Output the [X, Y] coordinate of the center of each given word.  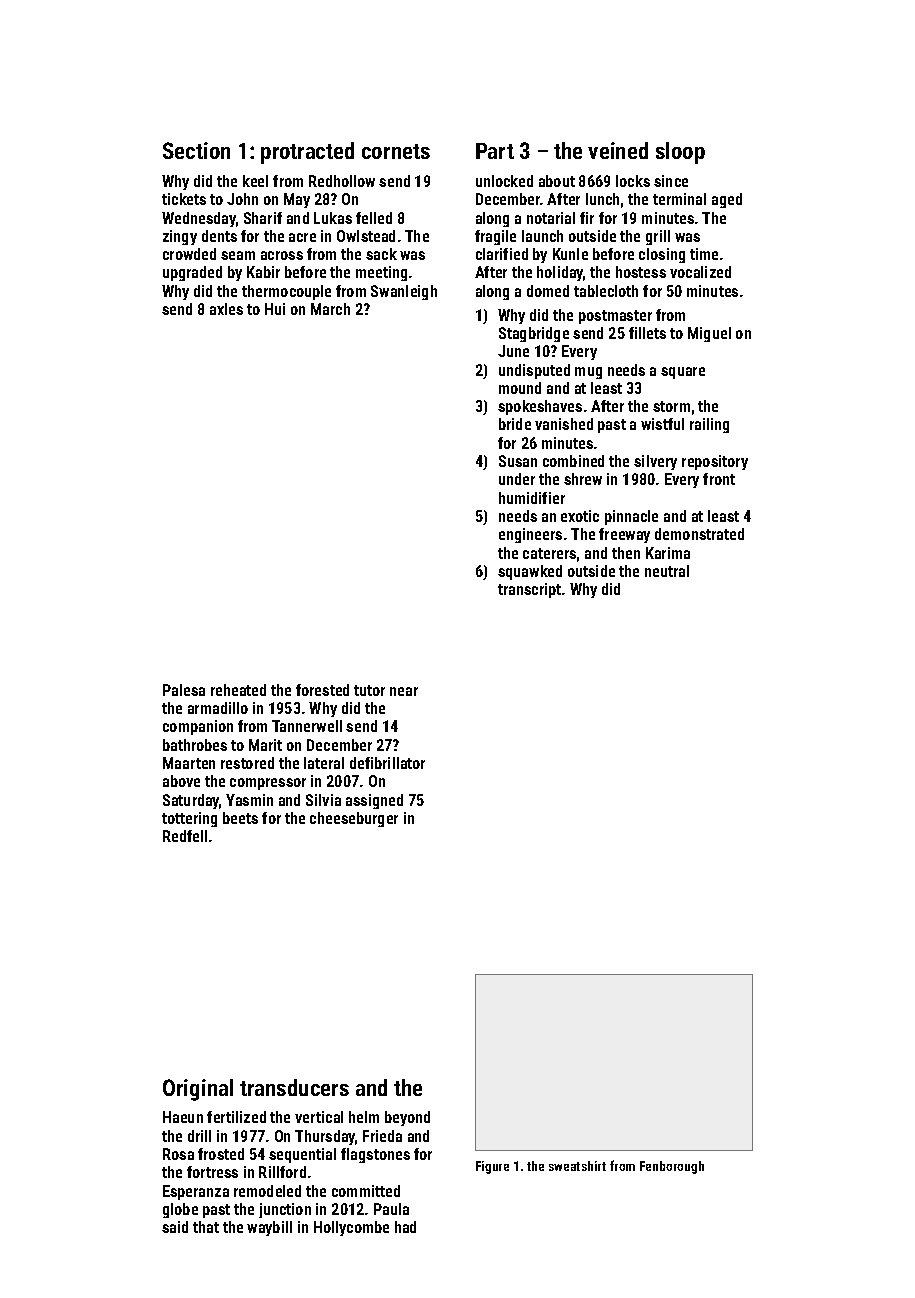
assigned [374, 801]
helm [364, 1117]
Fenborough [672, 1167]
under [517, 479]
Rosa [178, 1154]
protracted [307, 153]
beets [240, 818]
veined [618, 150]
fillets [647, 333]
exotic [580, 516]
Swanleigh [404, 292]
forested [322, 690]
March [330, 309]
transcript [529, 590]
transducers [294, 1087]
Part [495, 151]
